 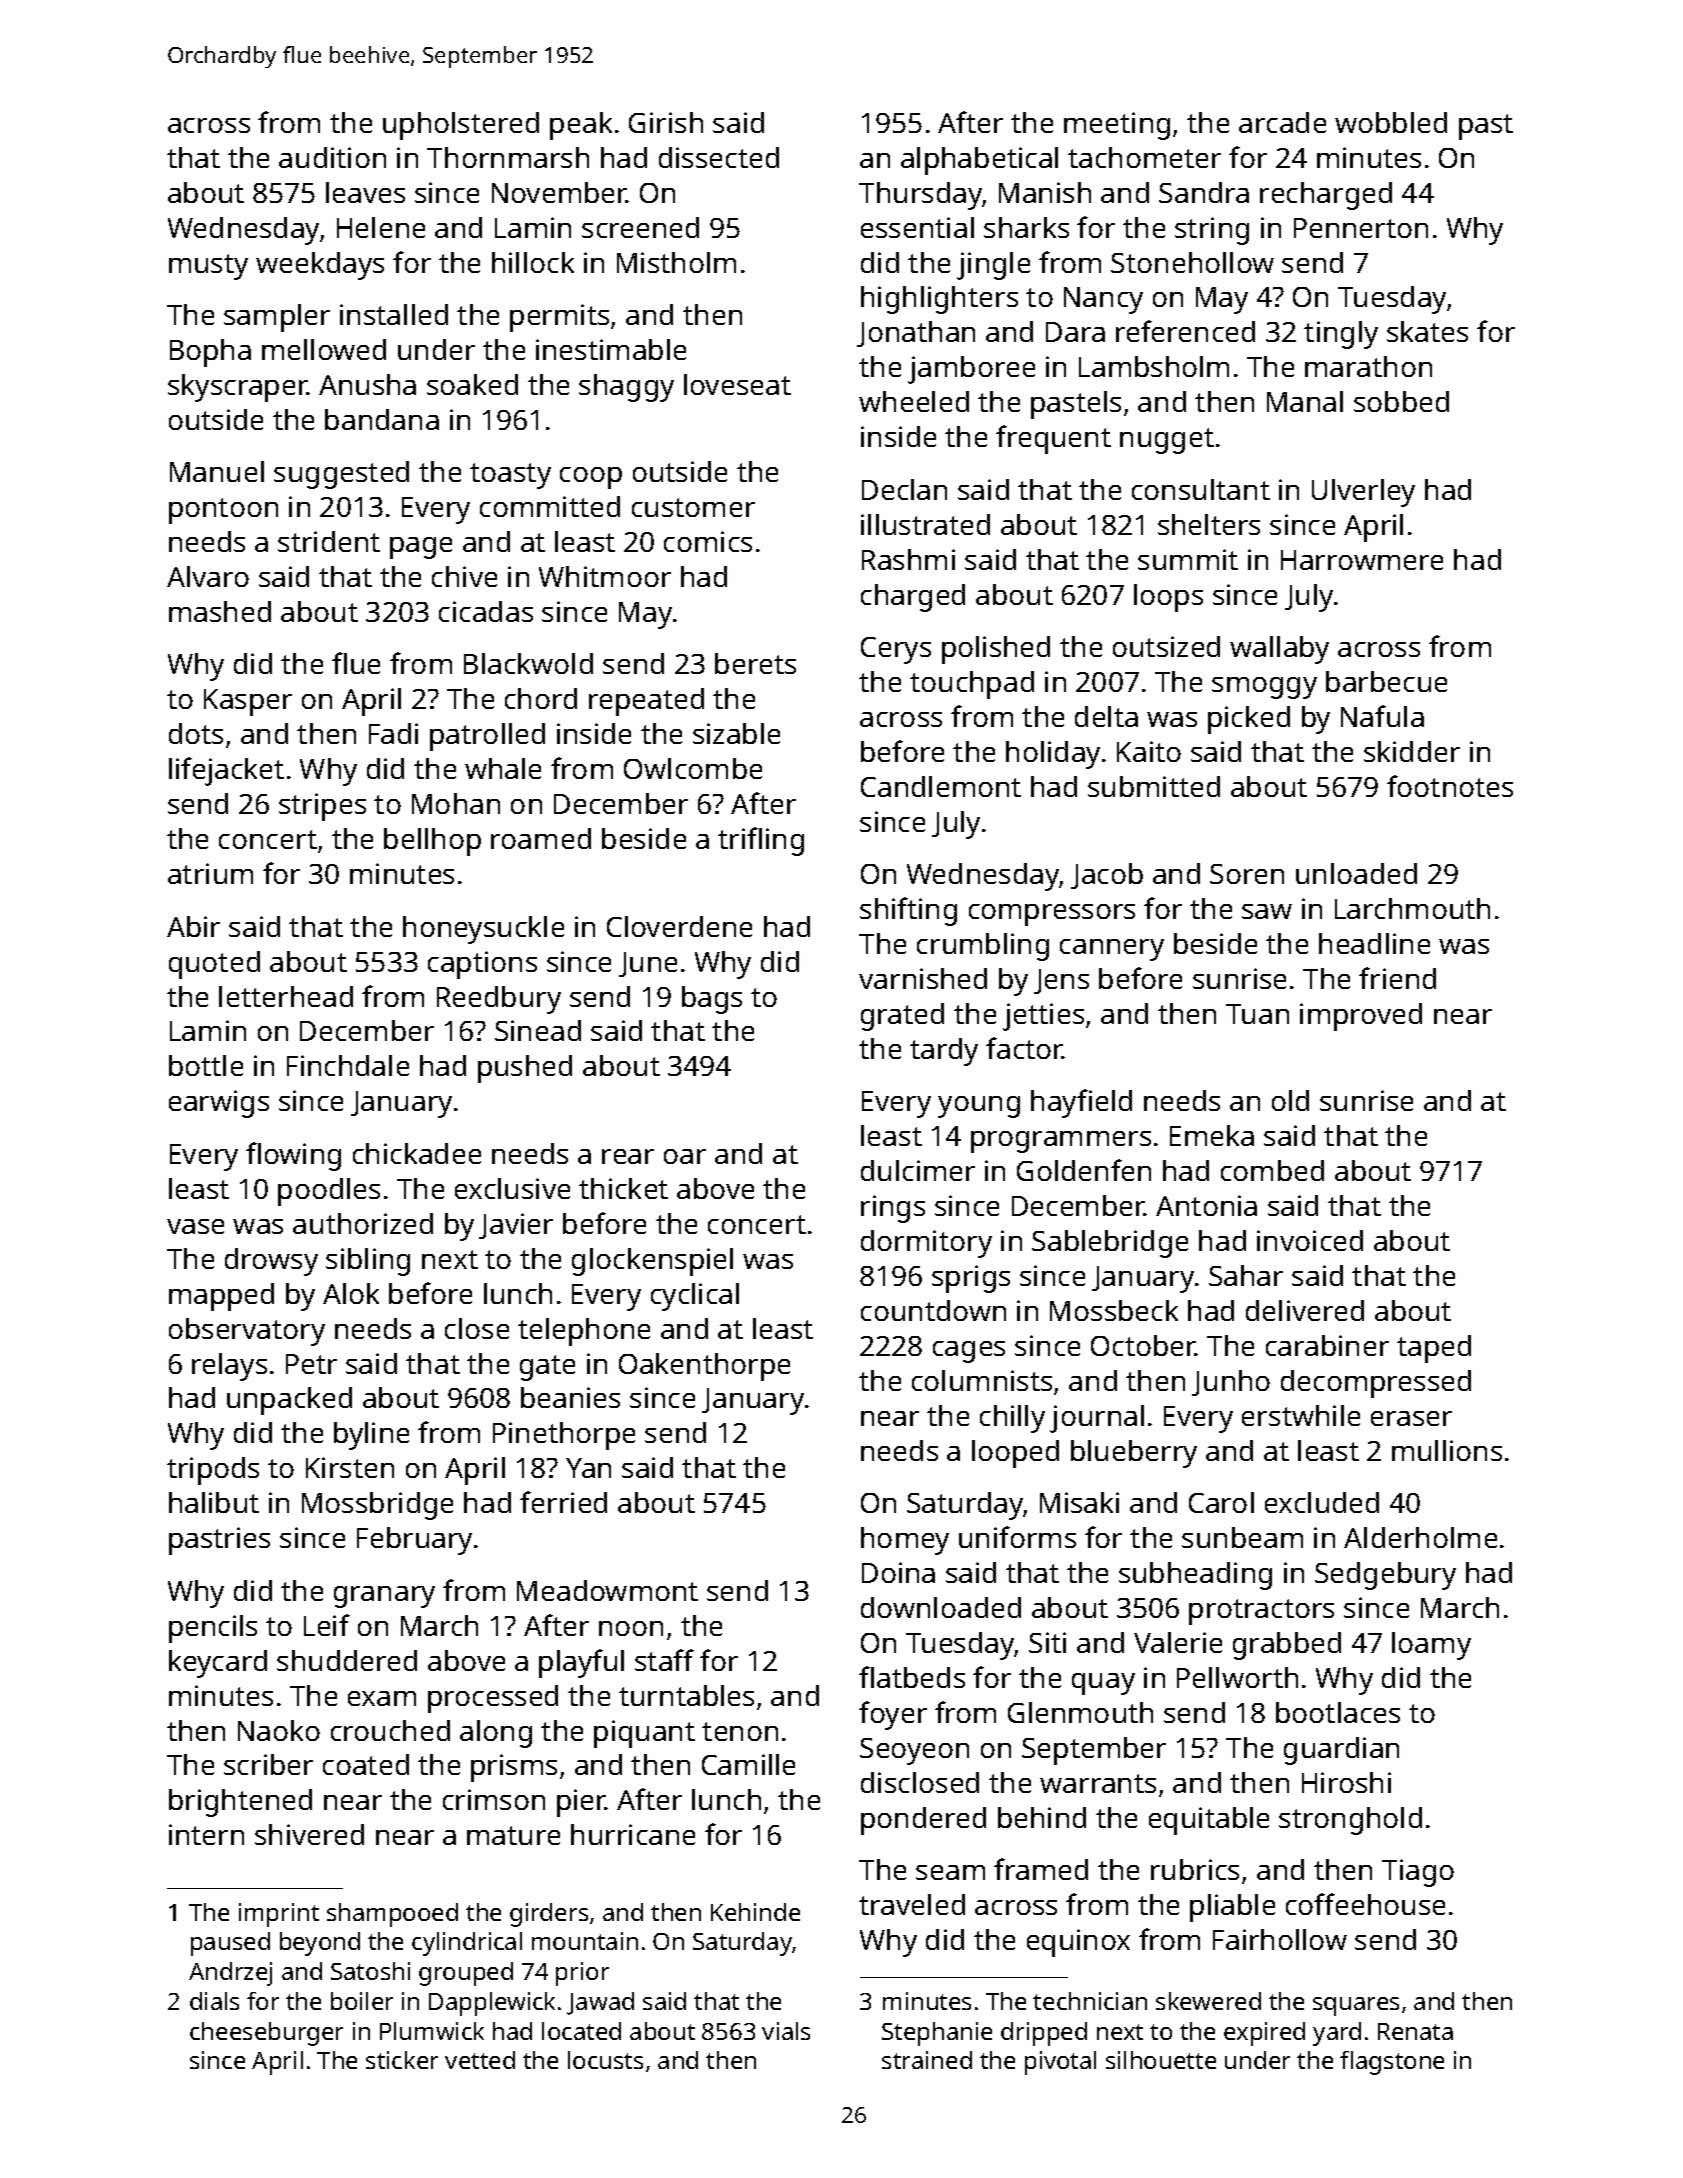 I want to click on Stephanie, so click(x=937, y=2034).
